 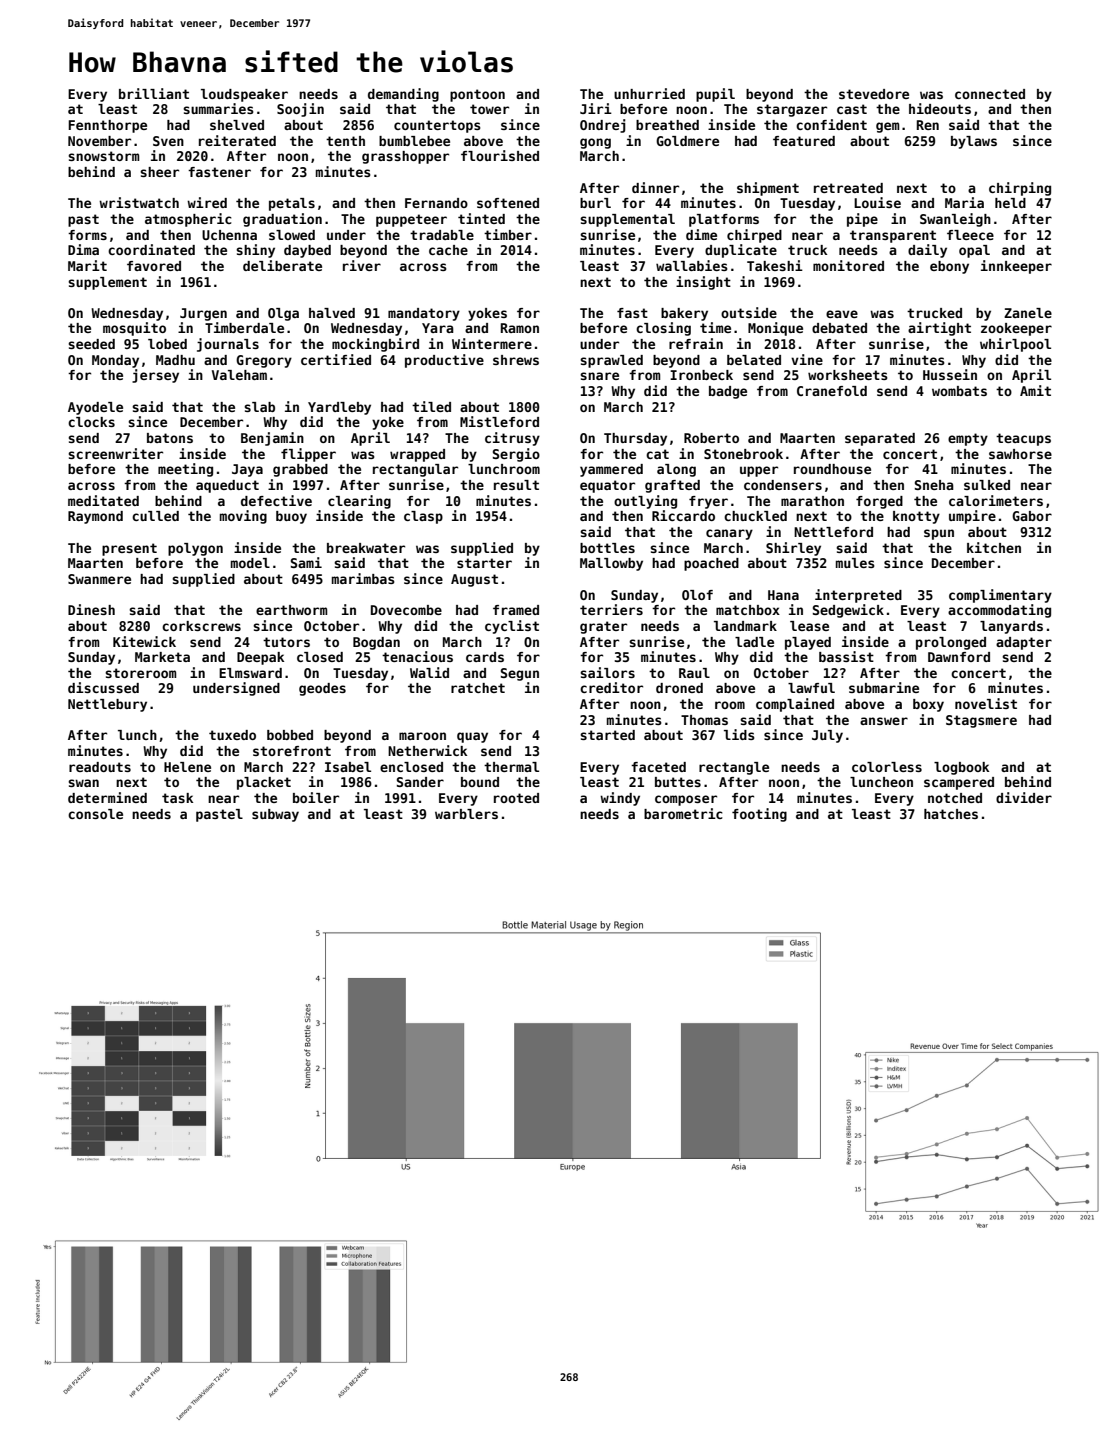 I want to click on marathon, so click(x=812, y=501).
